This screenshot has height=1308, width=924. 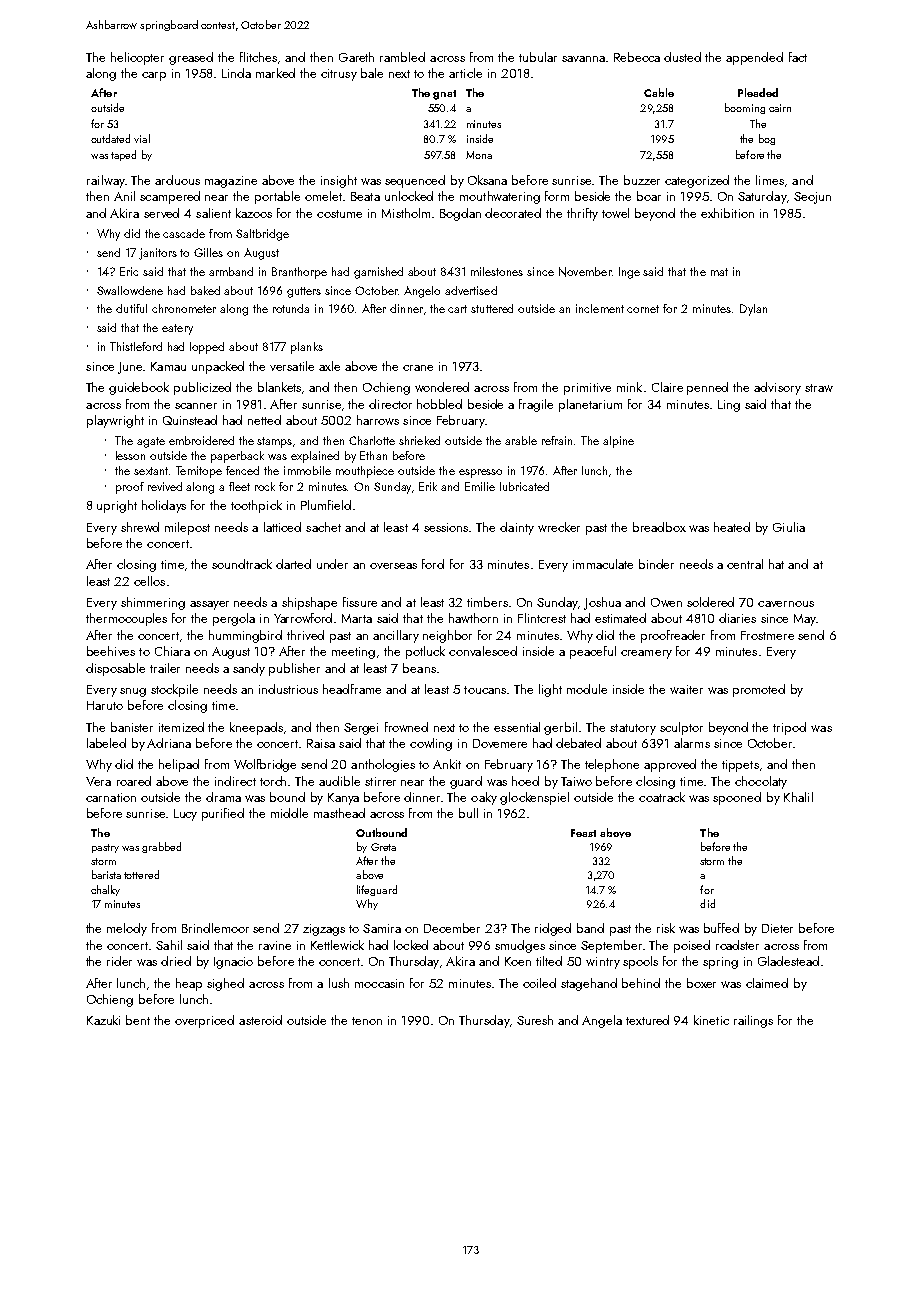 I want to click on Rebecca, so click(x=637, y=57).
